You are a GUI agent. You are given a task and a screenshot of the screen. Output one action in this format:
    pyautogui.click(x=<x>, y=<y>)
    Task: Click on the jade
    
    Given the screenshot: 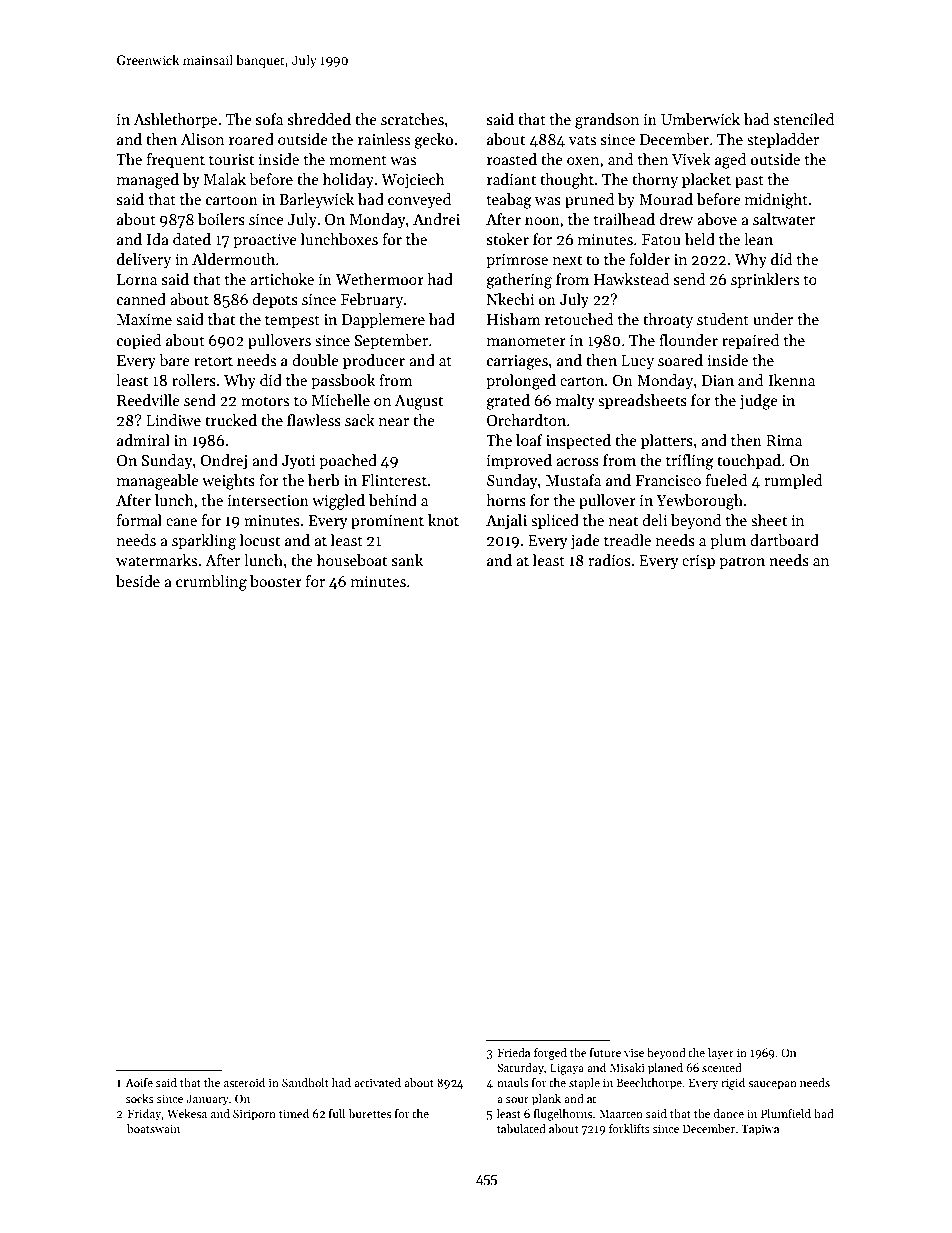 What is the action you would take?
    pyautogui.click(x=585, y=541)
